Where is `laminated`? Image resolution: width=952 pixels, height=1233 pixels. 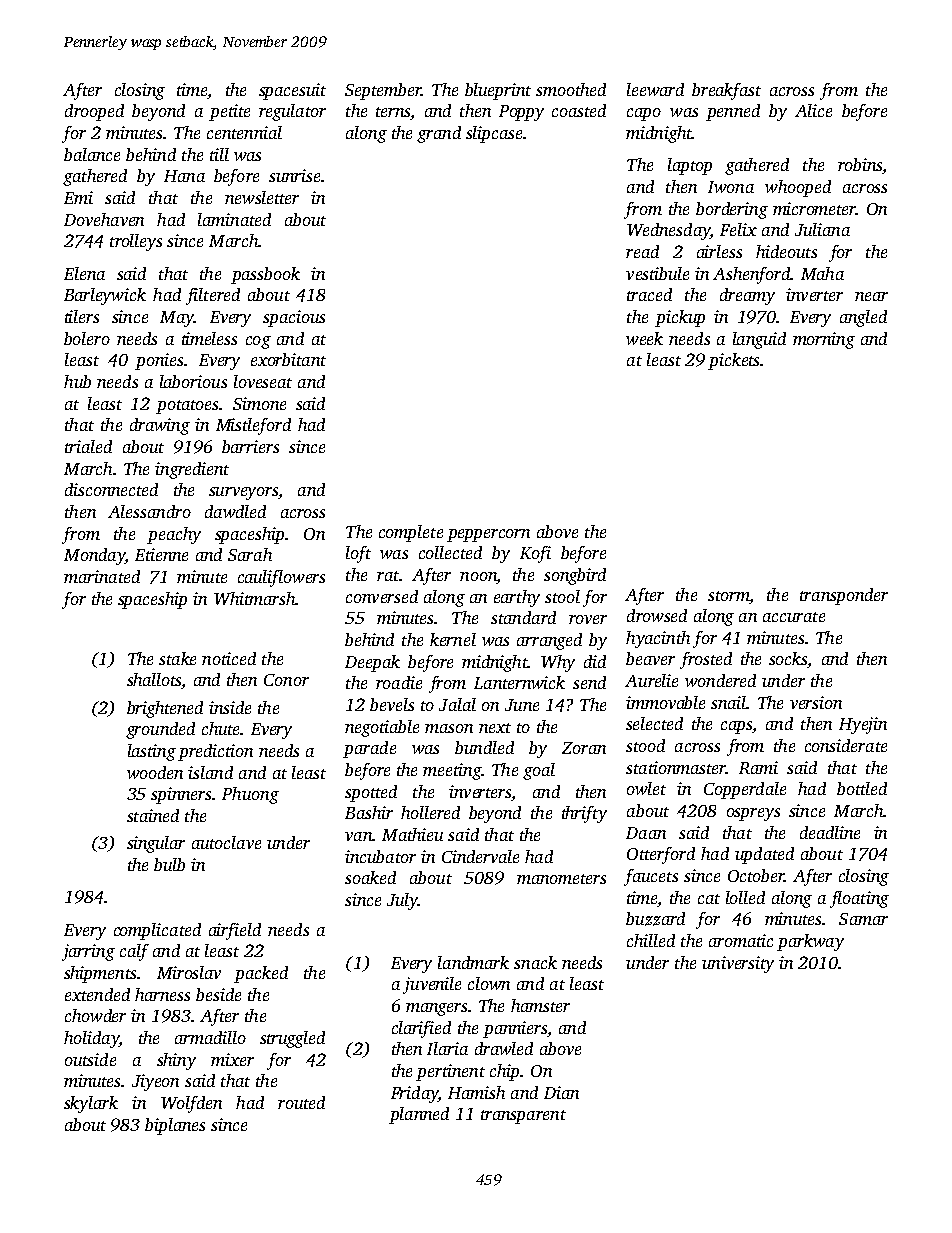
laminated is located at coordinates (234, 219).
